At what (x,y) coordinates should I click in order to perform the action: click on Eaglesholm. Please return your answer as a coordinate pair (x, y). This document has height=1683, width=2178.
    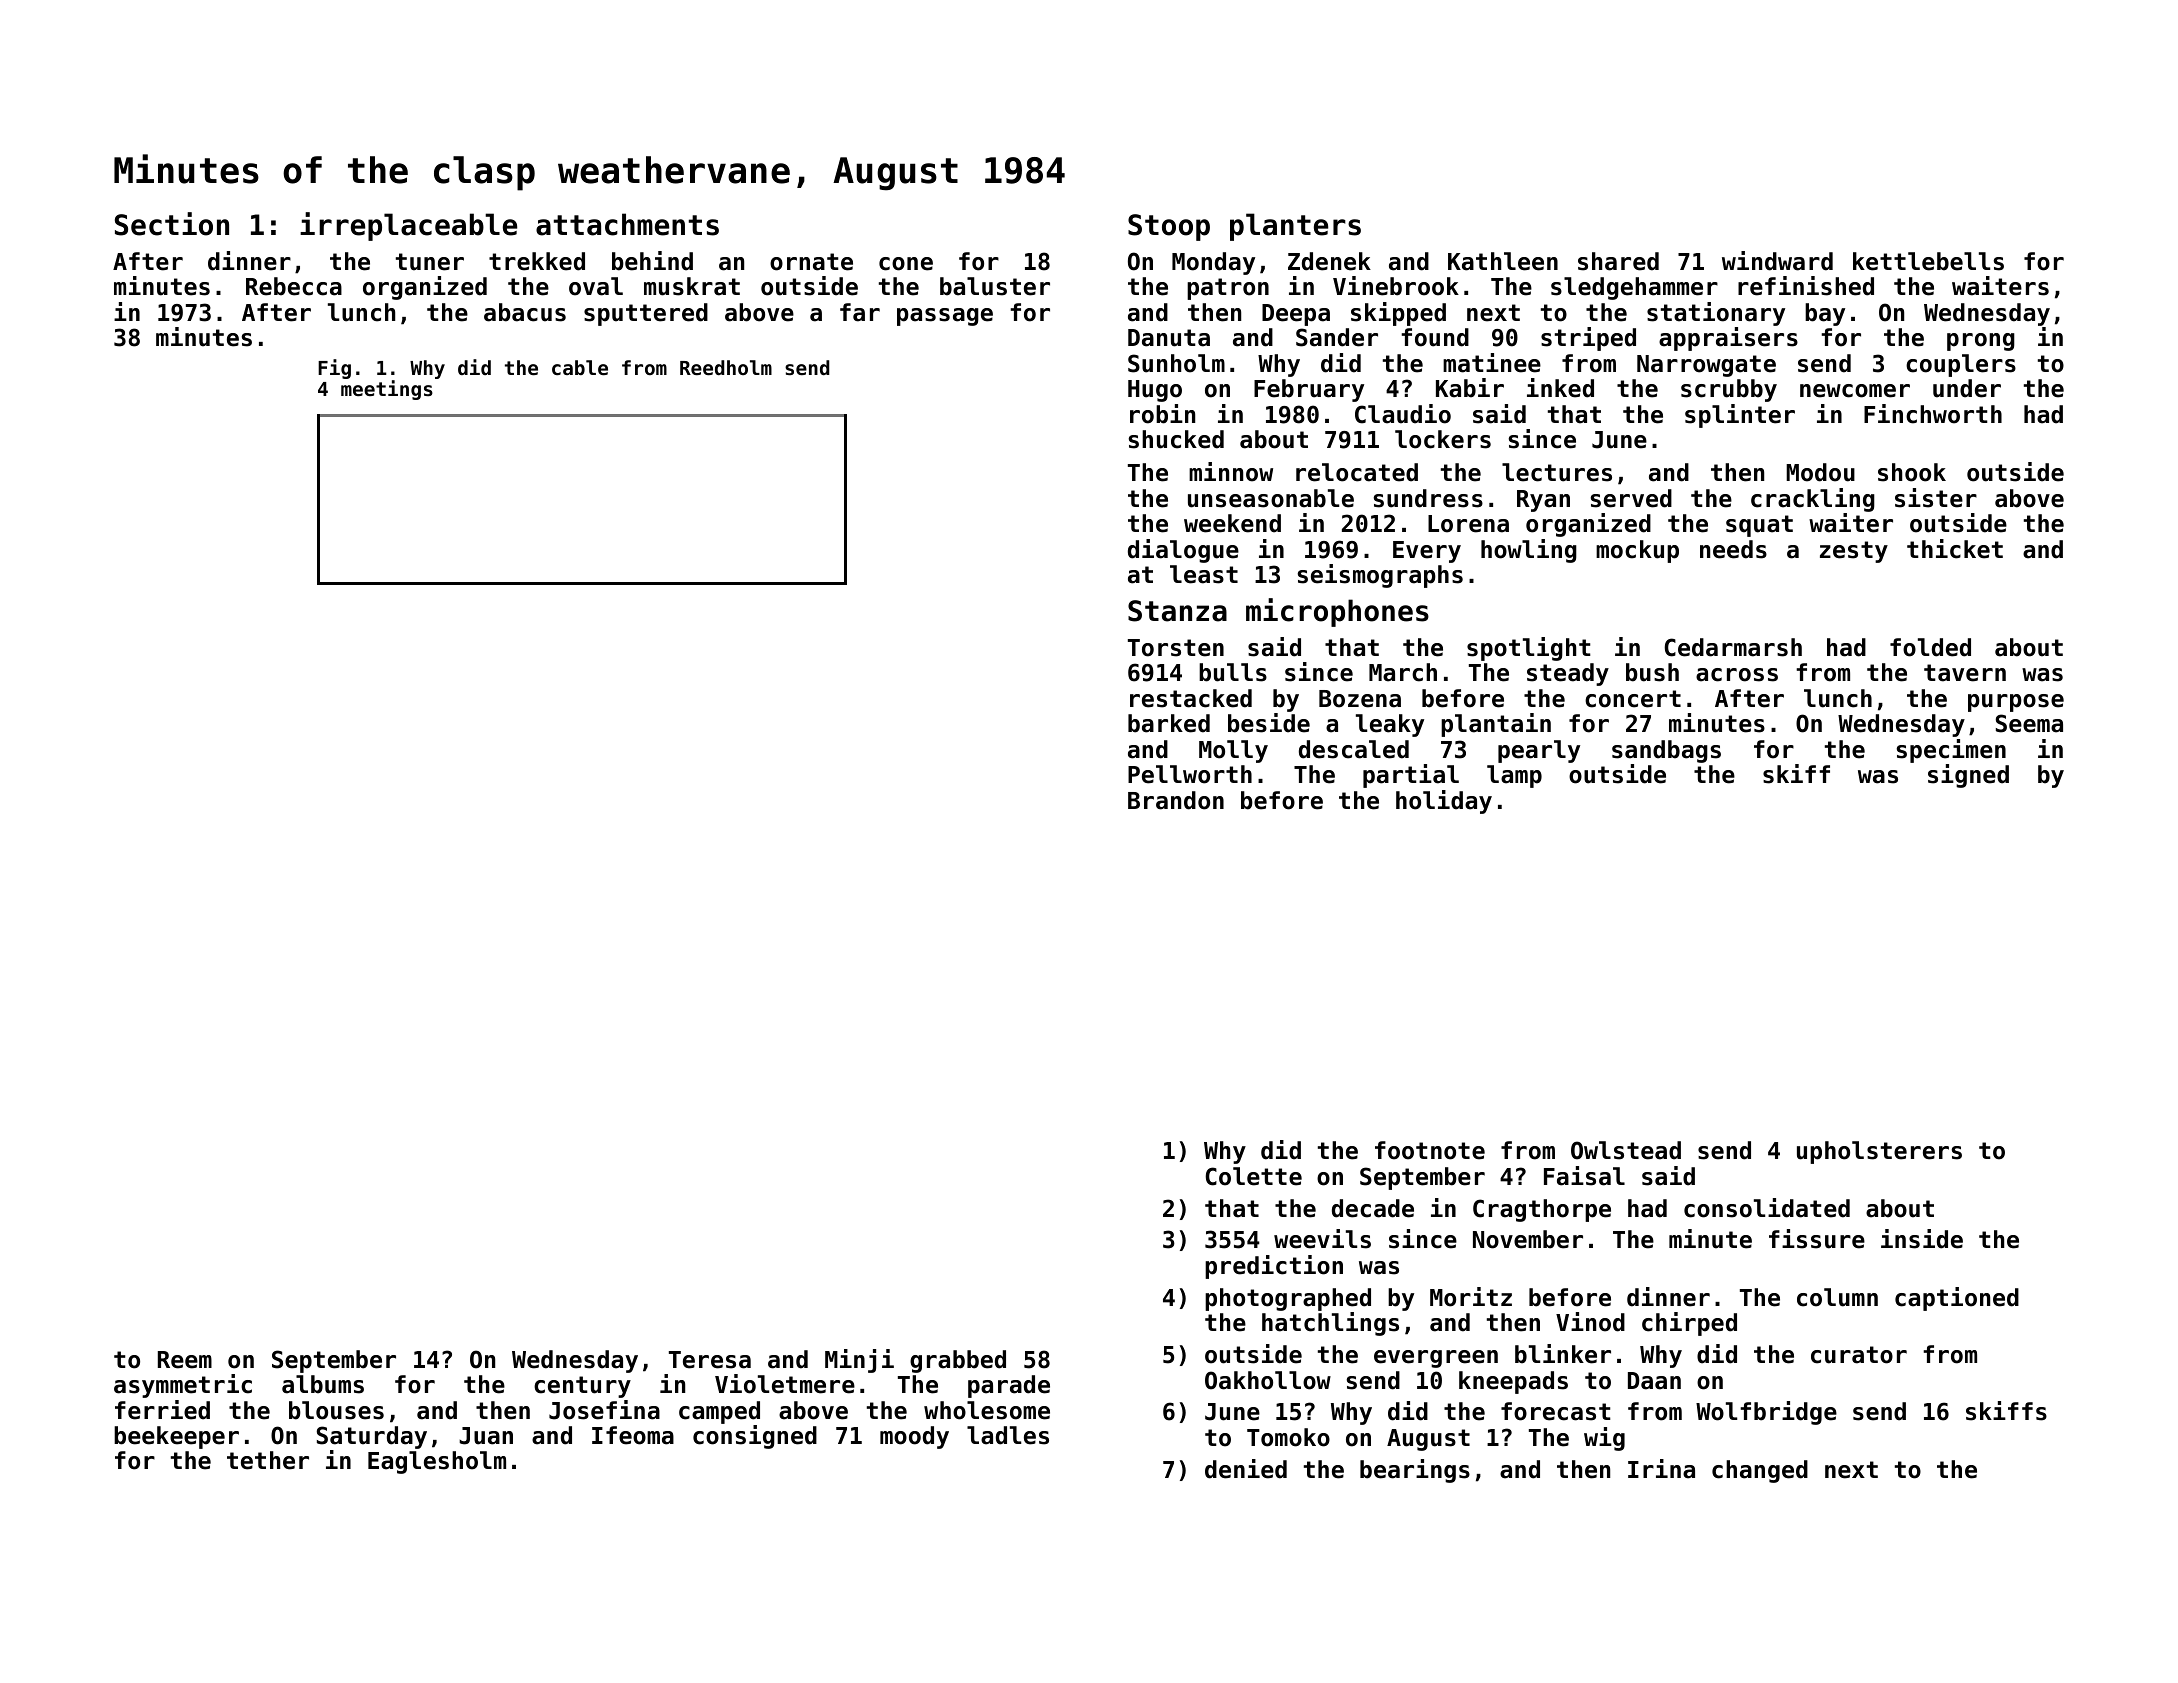
    Looking at the image, I should click on (437, 1462).
